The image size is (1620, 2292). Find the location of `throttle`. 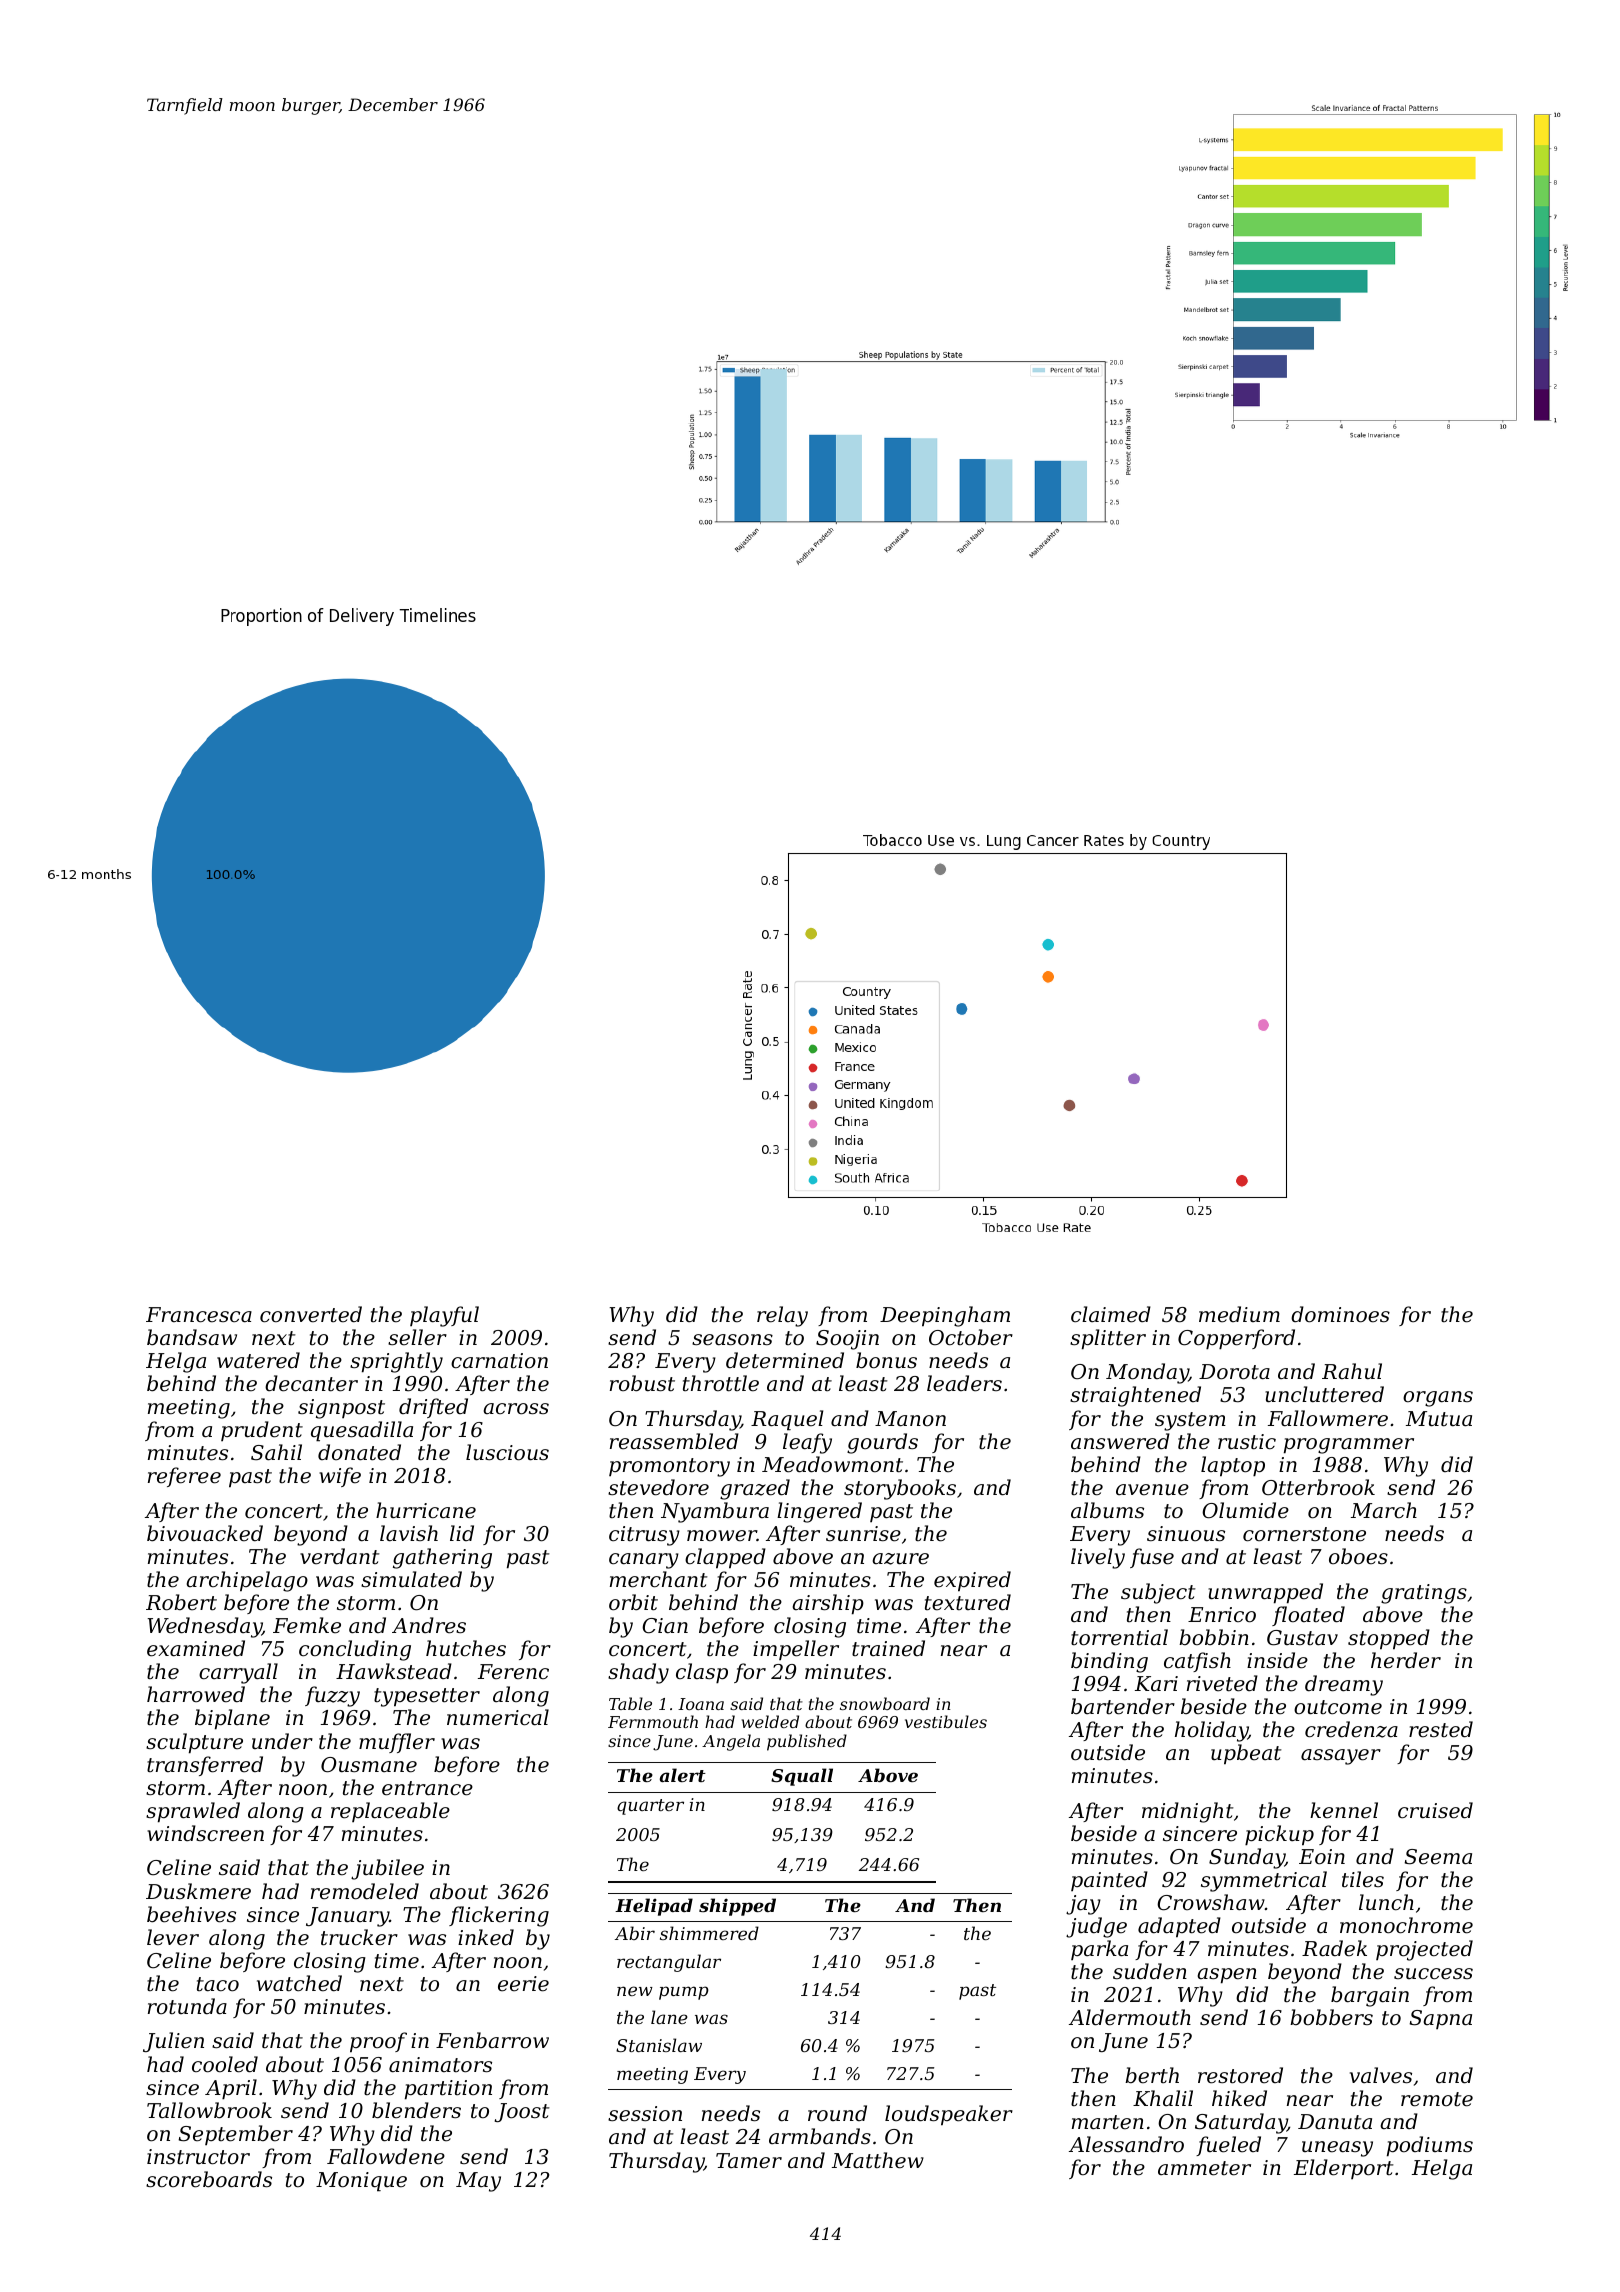

throttle is located at coordinates (721, 1383).
